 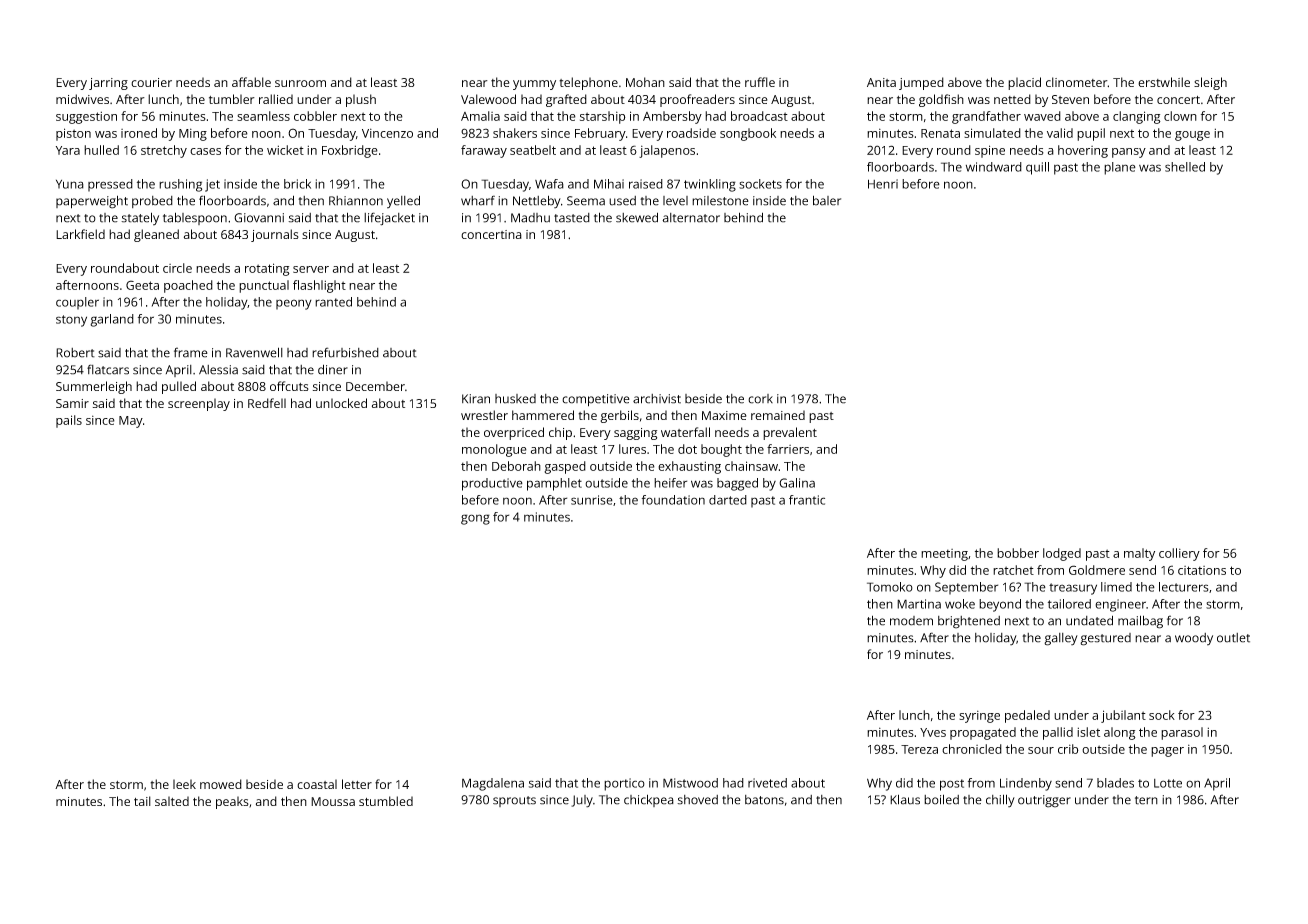 What do you see at coordinates (637, 217) in the document?
I see `skewed` at bounding box center [637, 217].
